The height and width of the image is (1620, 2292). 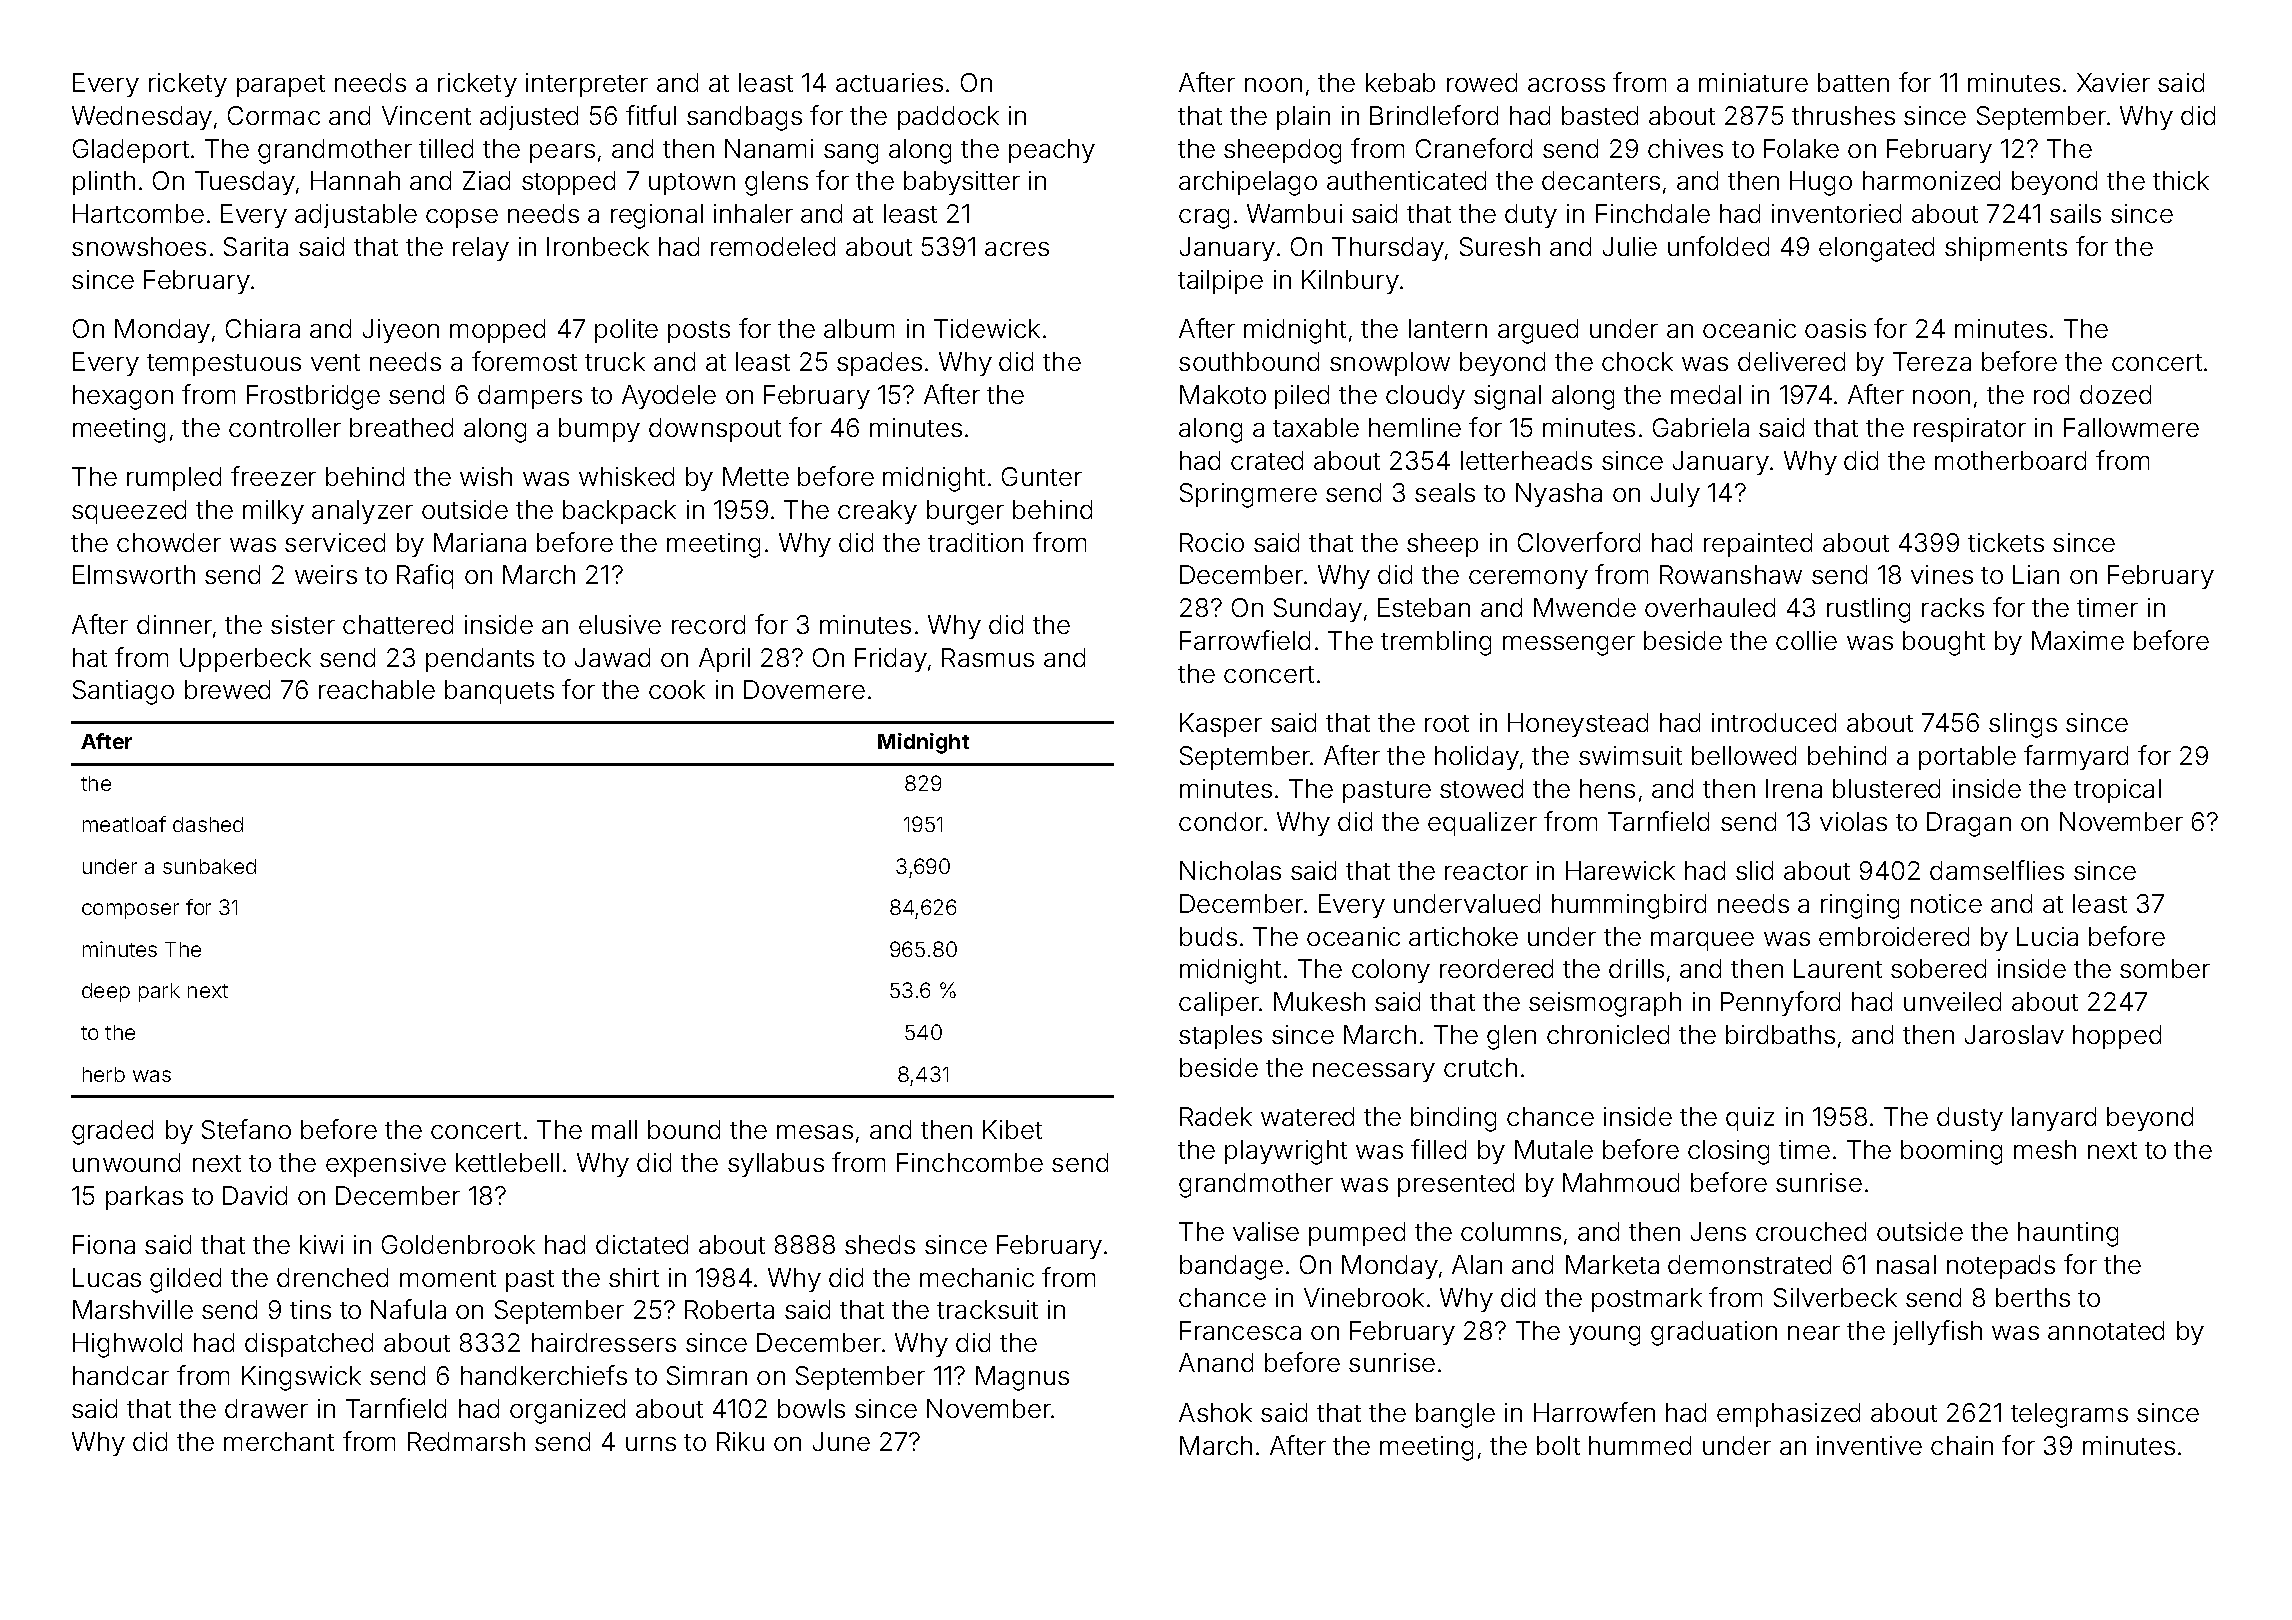 I want to click on actuaries, so click(x=889, y=82).
